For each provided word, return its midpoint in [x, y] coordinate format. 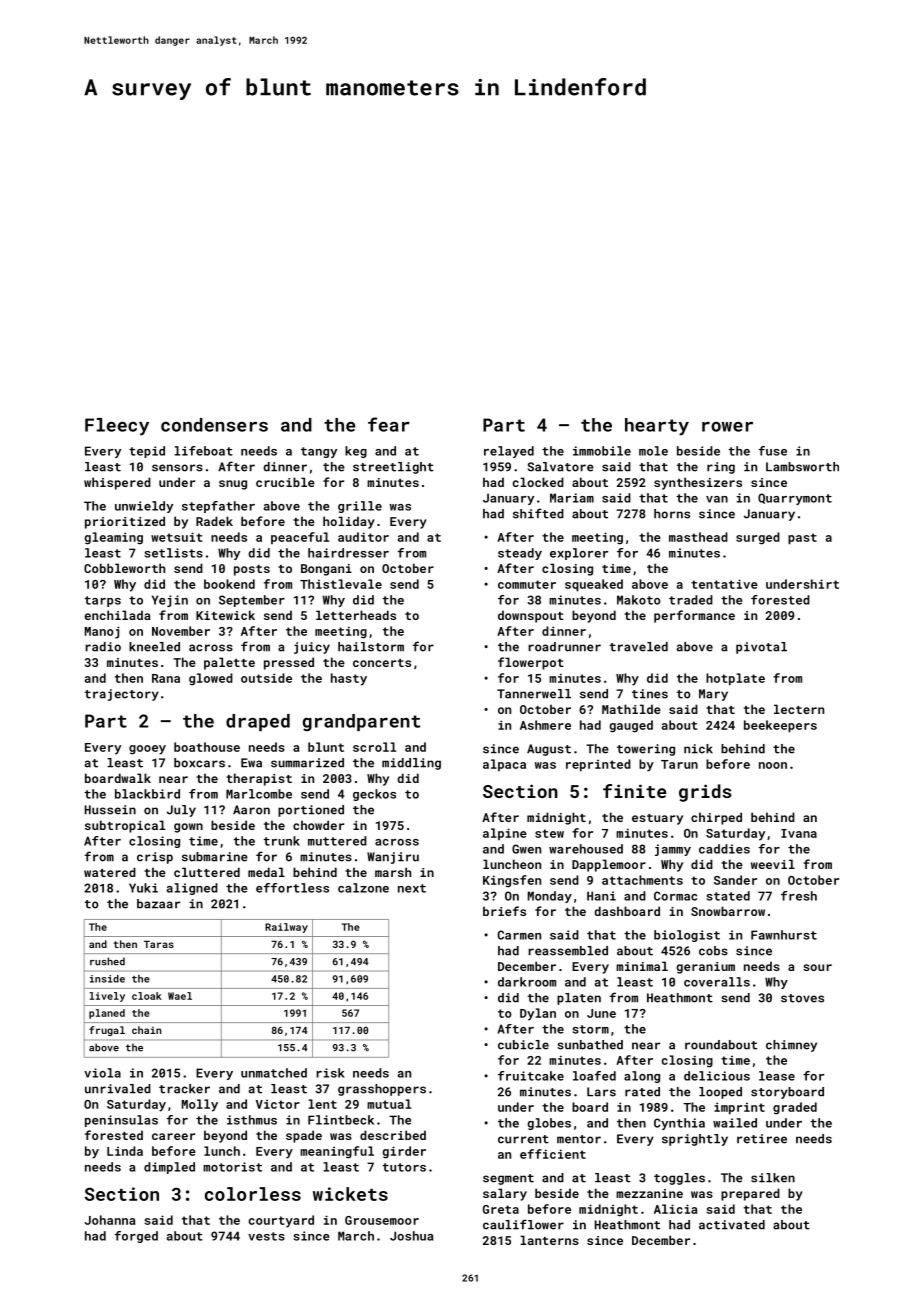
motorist [232, 1167]
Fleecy [117, 427]
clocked [538, 482]
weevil [773, 864]
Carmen [519, 935]
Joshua [411, 1236]
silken [773, 1178]
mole [653, 451]
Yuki [143, 888]
